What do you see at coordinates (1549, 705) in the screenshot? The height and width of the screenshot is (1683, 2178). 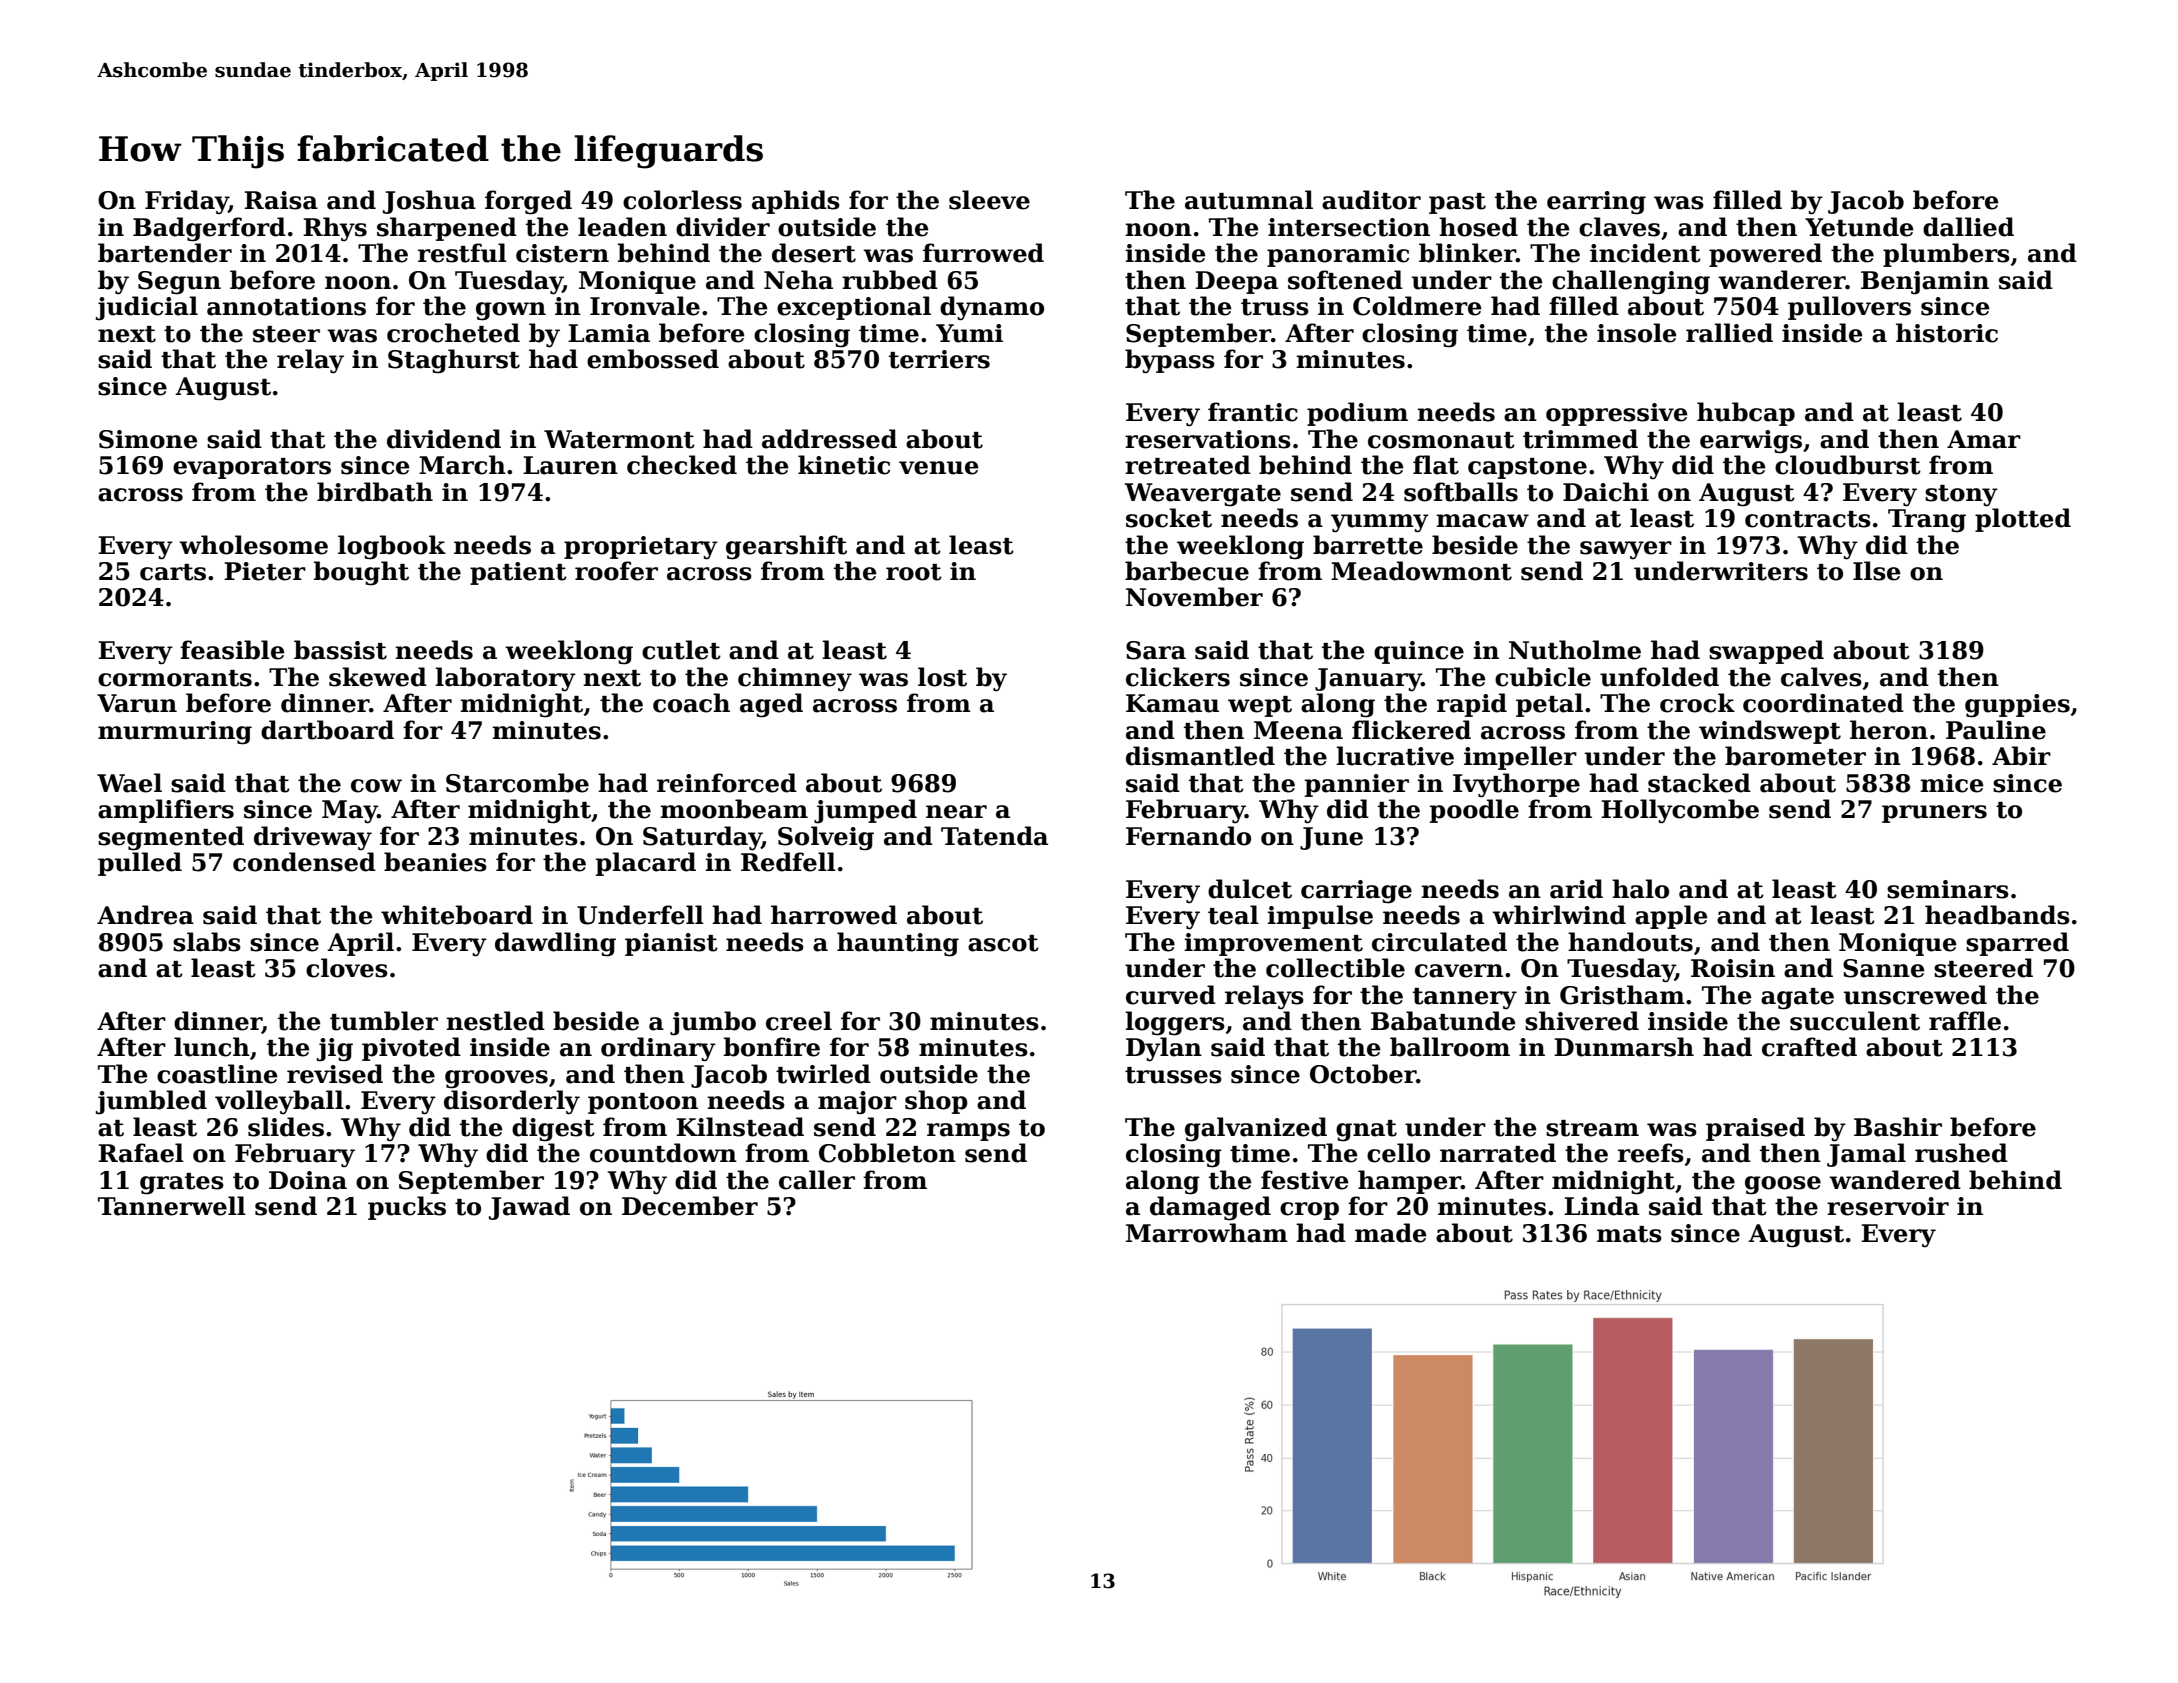 I see `petal` at bounding box center [1549, 705].
